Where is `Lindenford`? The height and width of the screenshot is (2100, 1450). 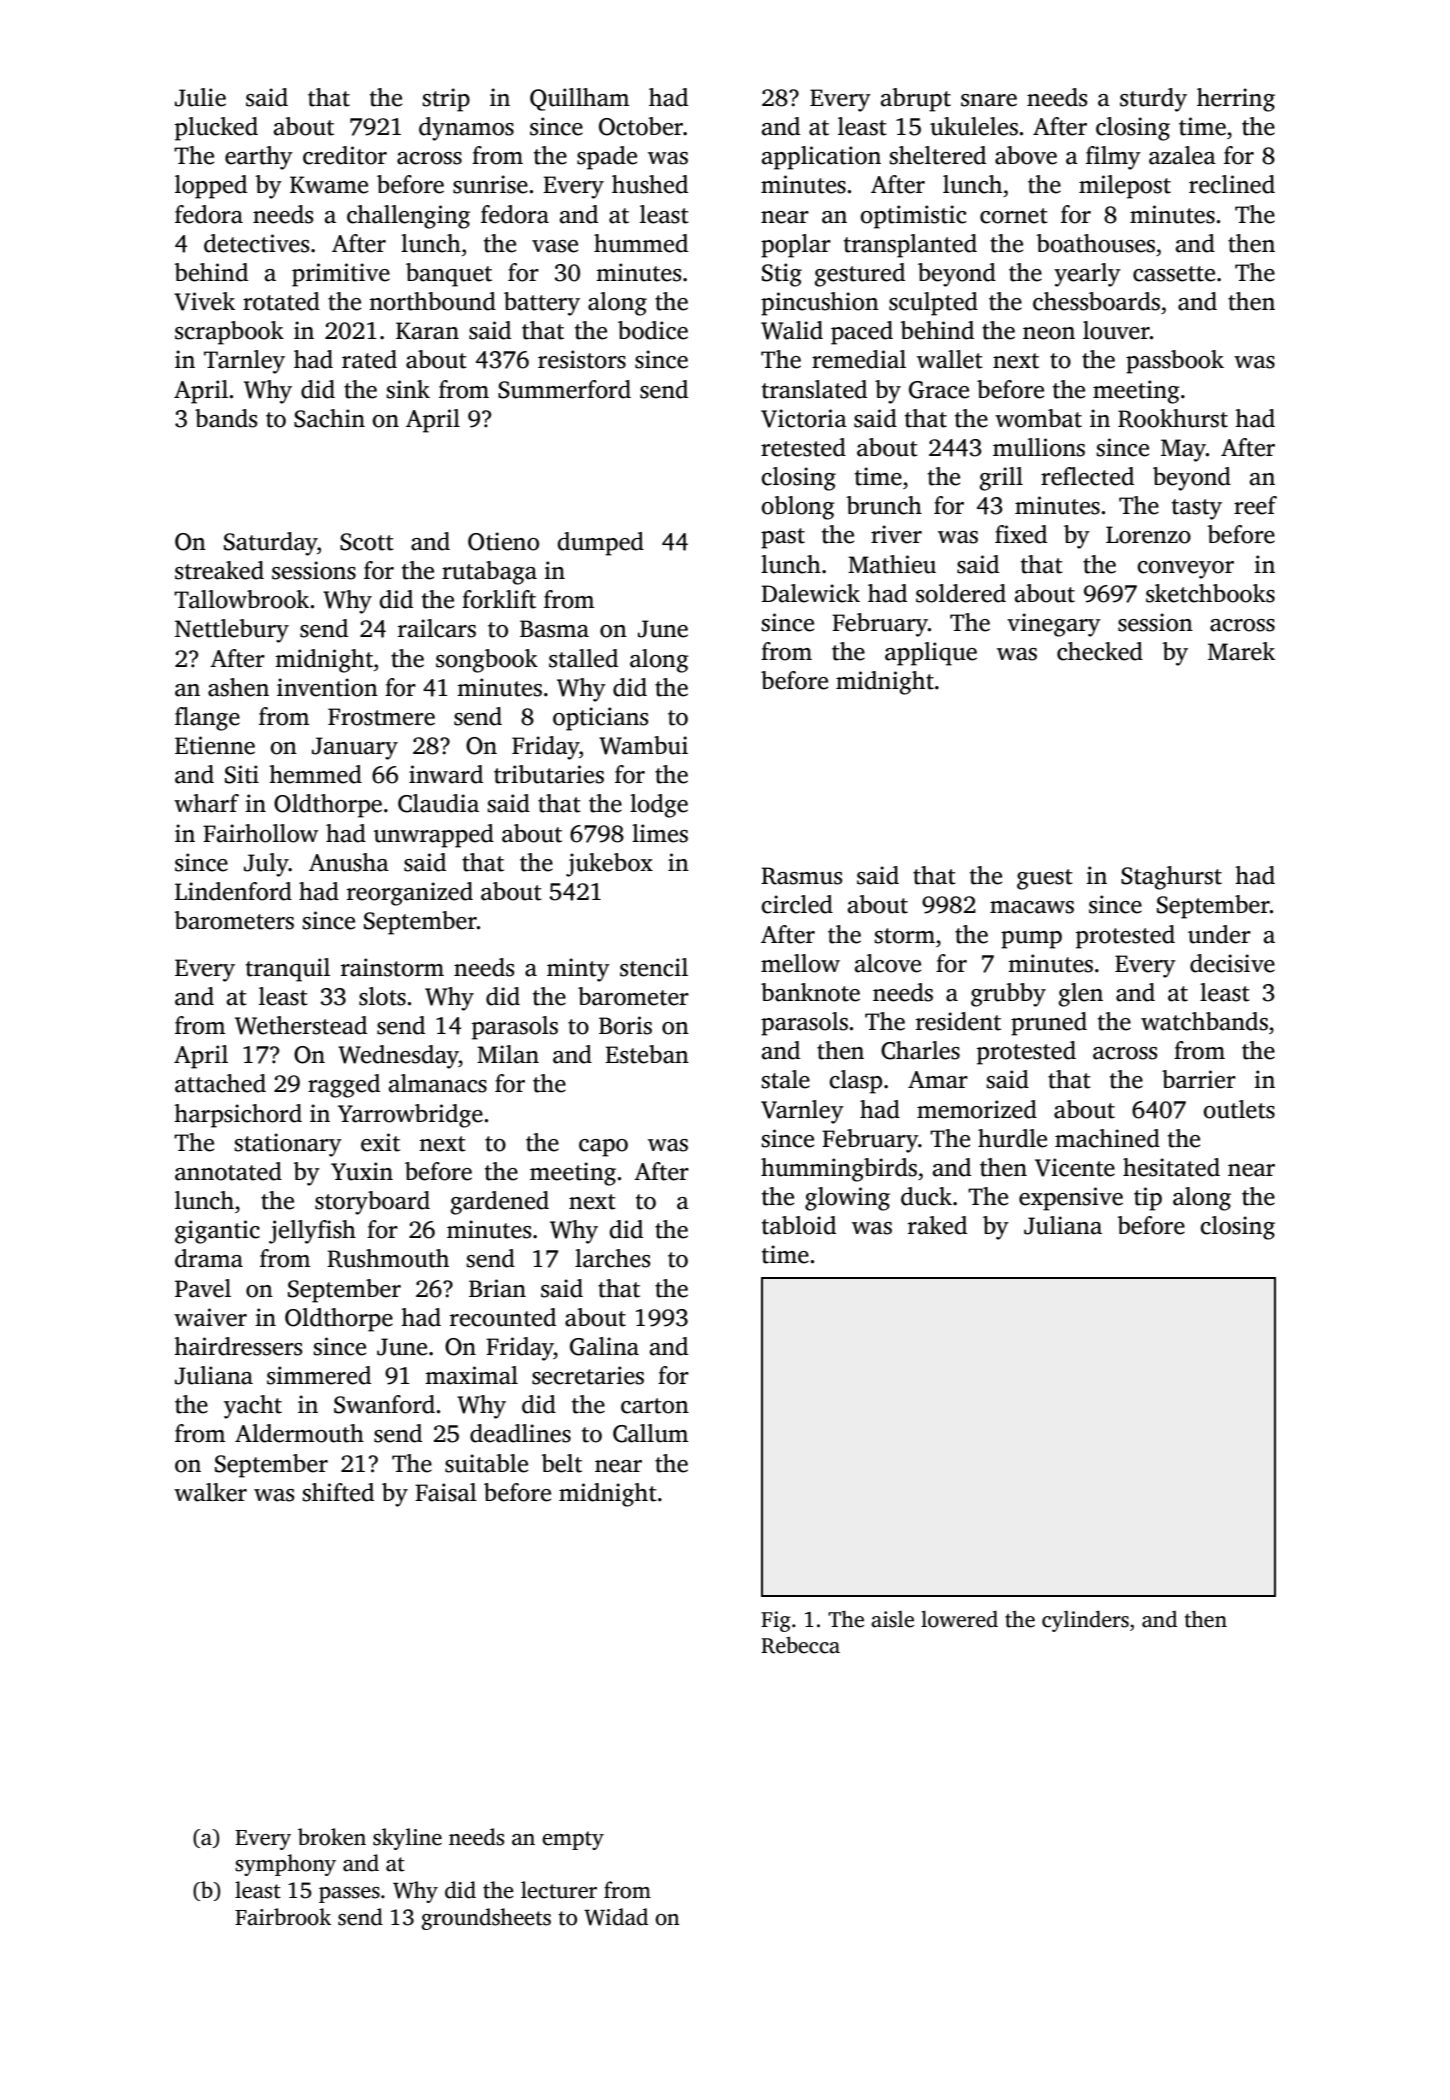 Lindenford is located at coordinates (233, 891).
